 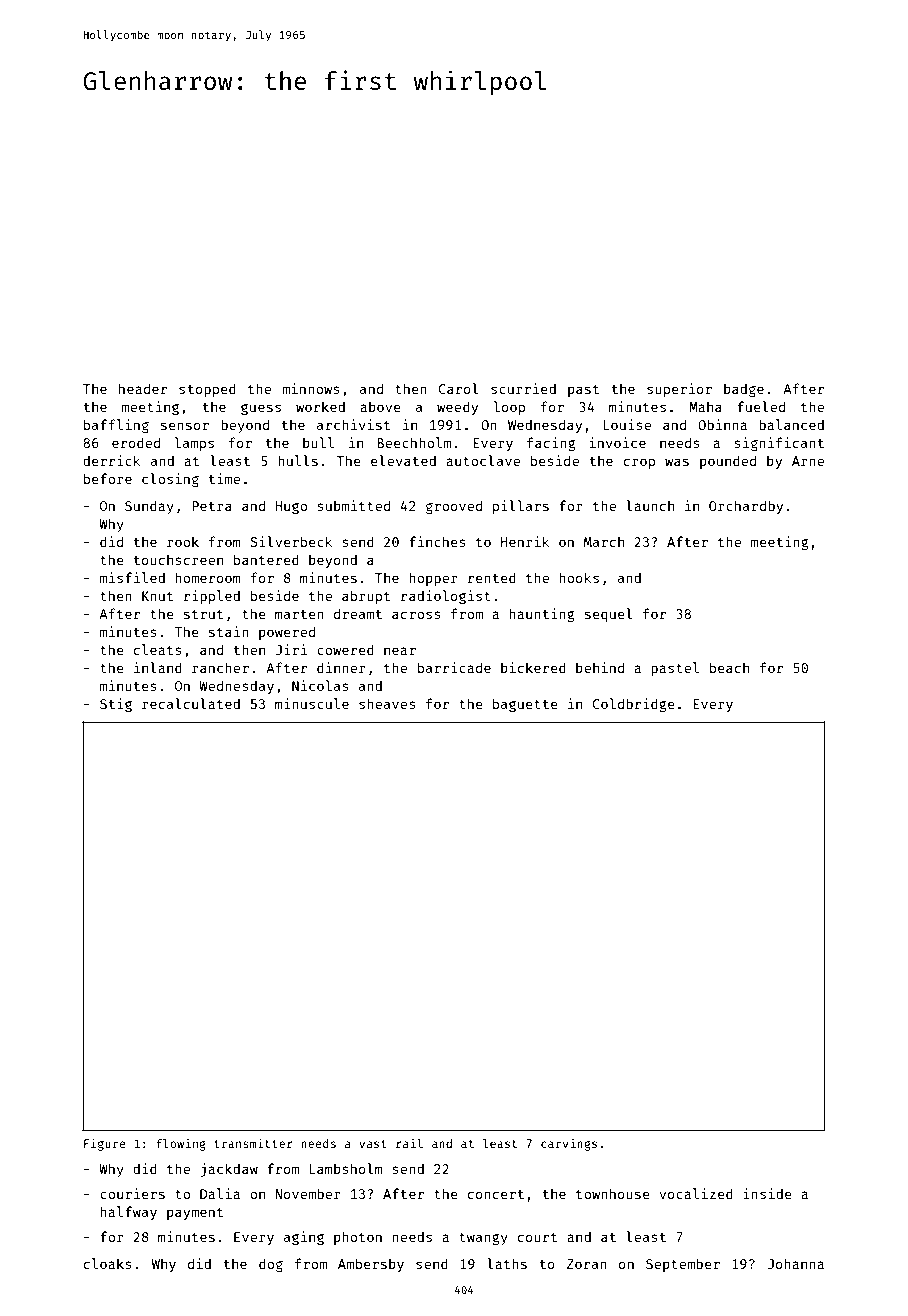 I want to click on minuscule, so click(x=312, y=703).
